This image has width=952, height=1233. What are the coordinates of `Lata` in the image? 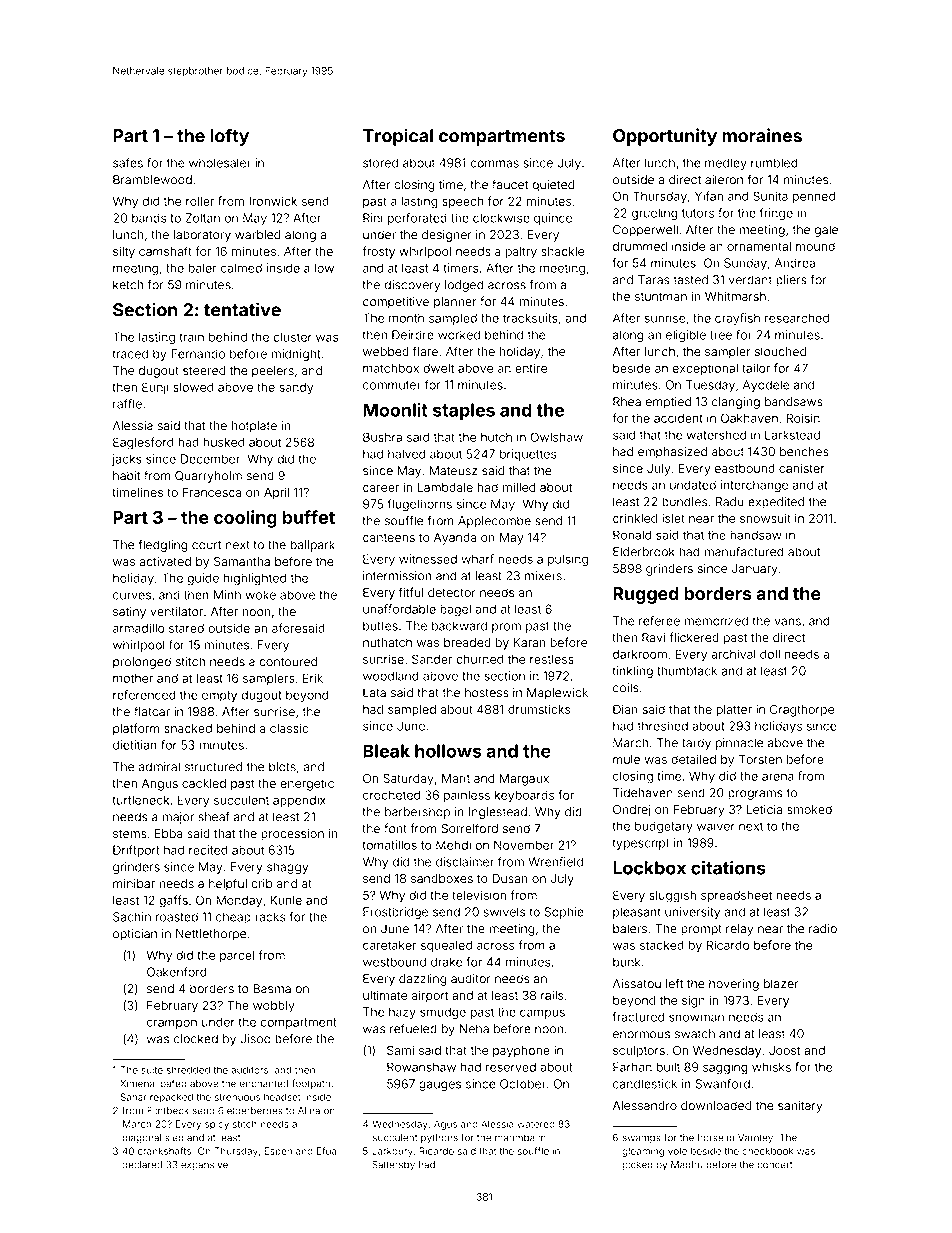 It's located at (374, 693).
